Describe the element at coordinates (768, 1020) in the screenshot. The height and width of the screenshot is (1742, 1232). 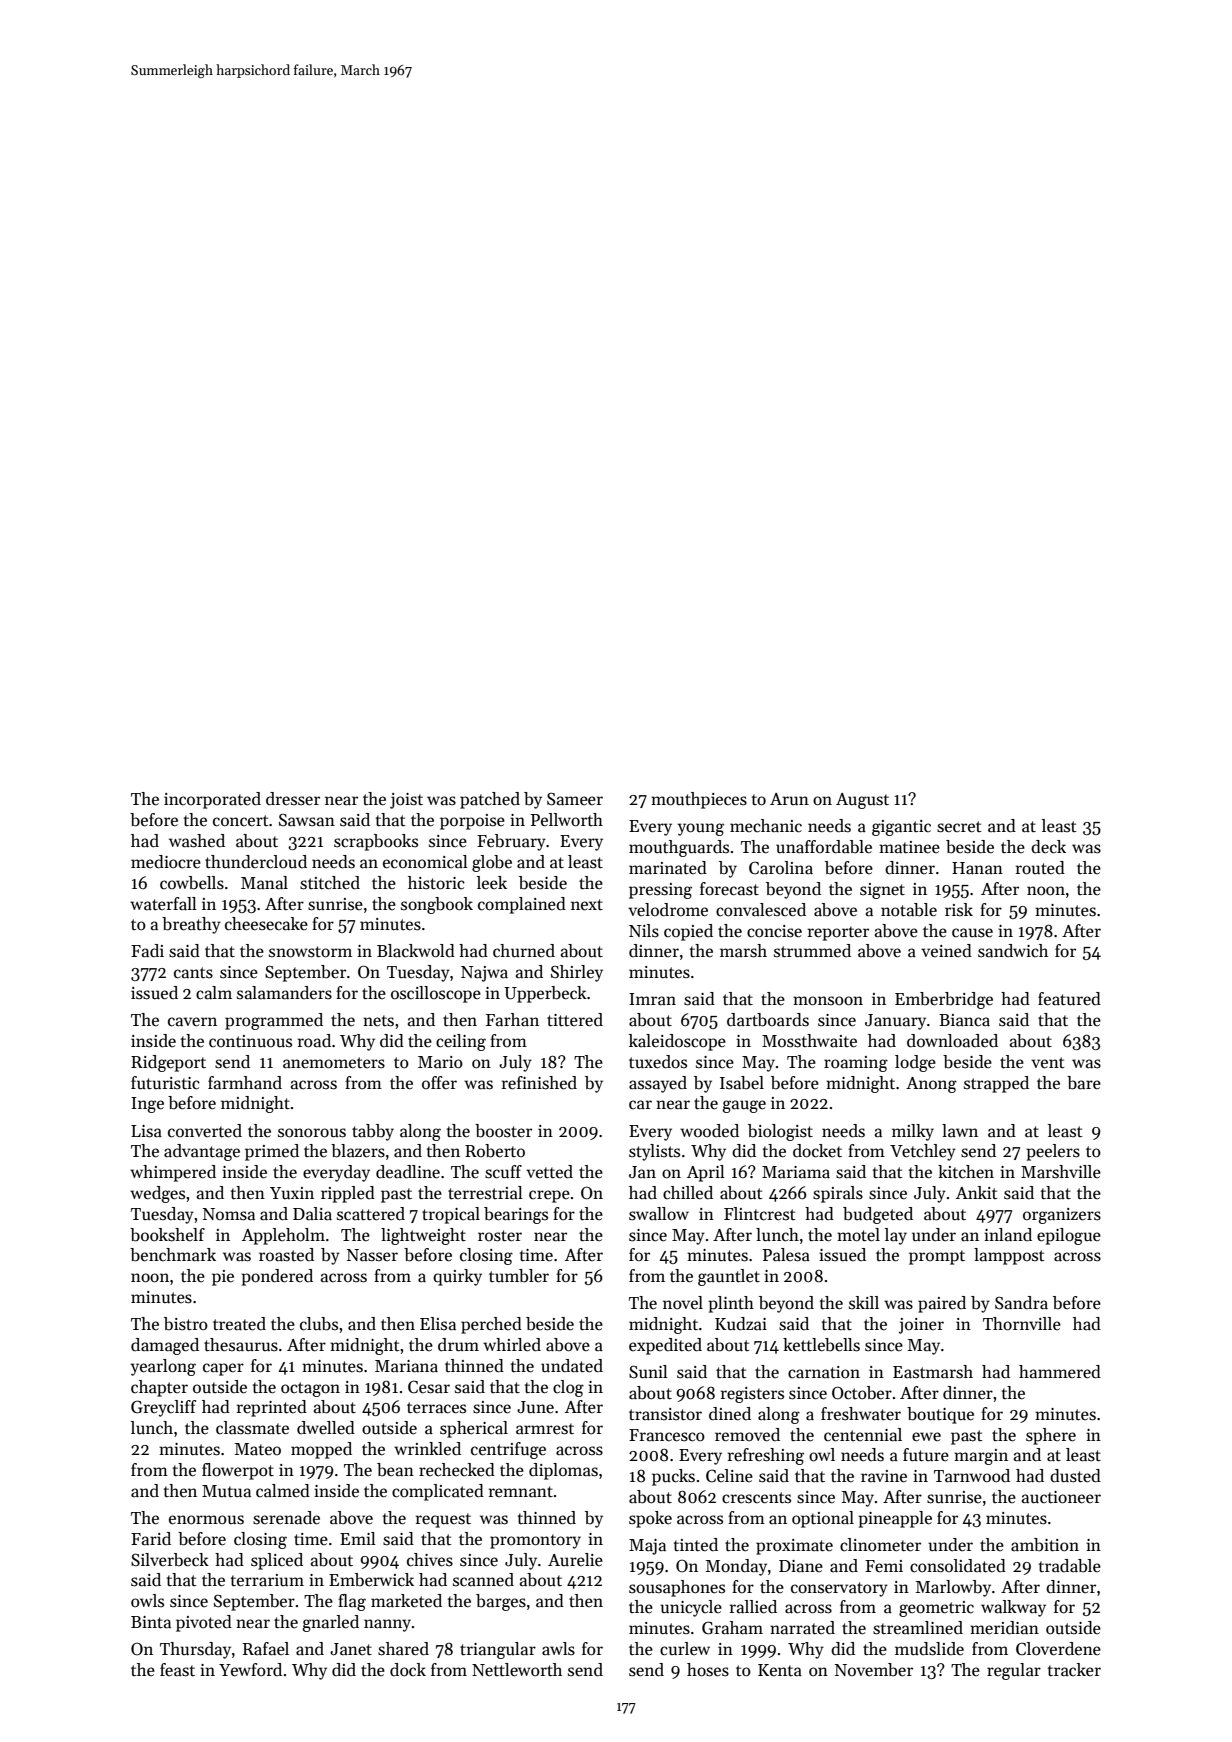
I see `dartboards` at that location.
